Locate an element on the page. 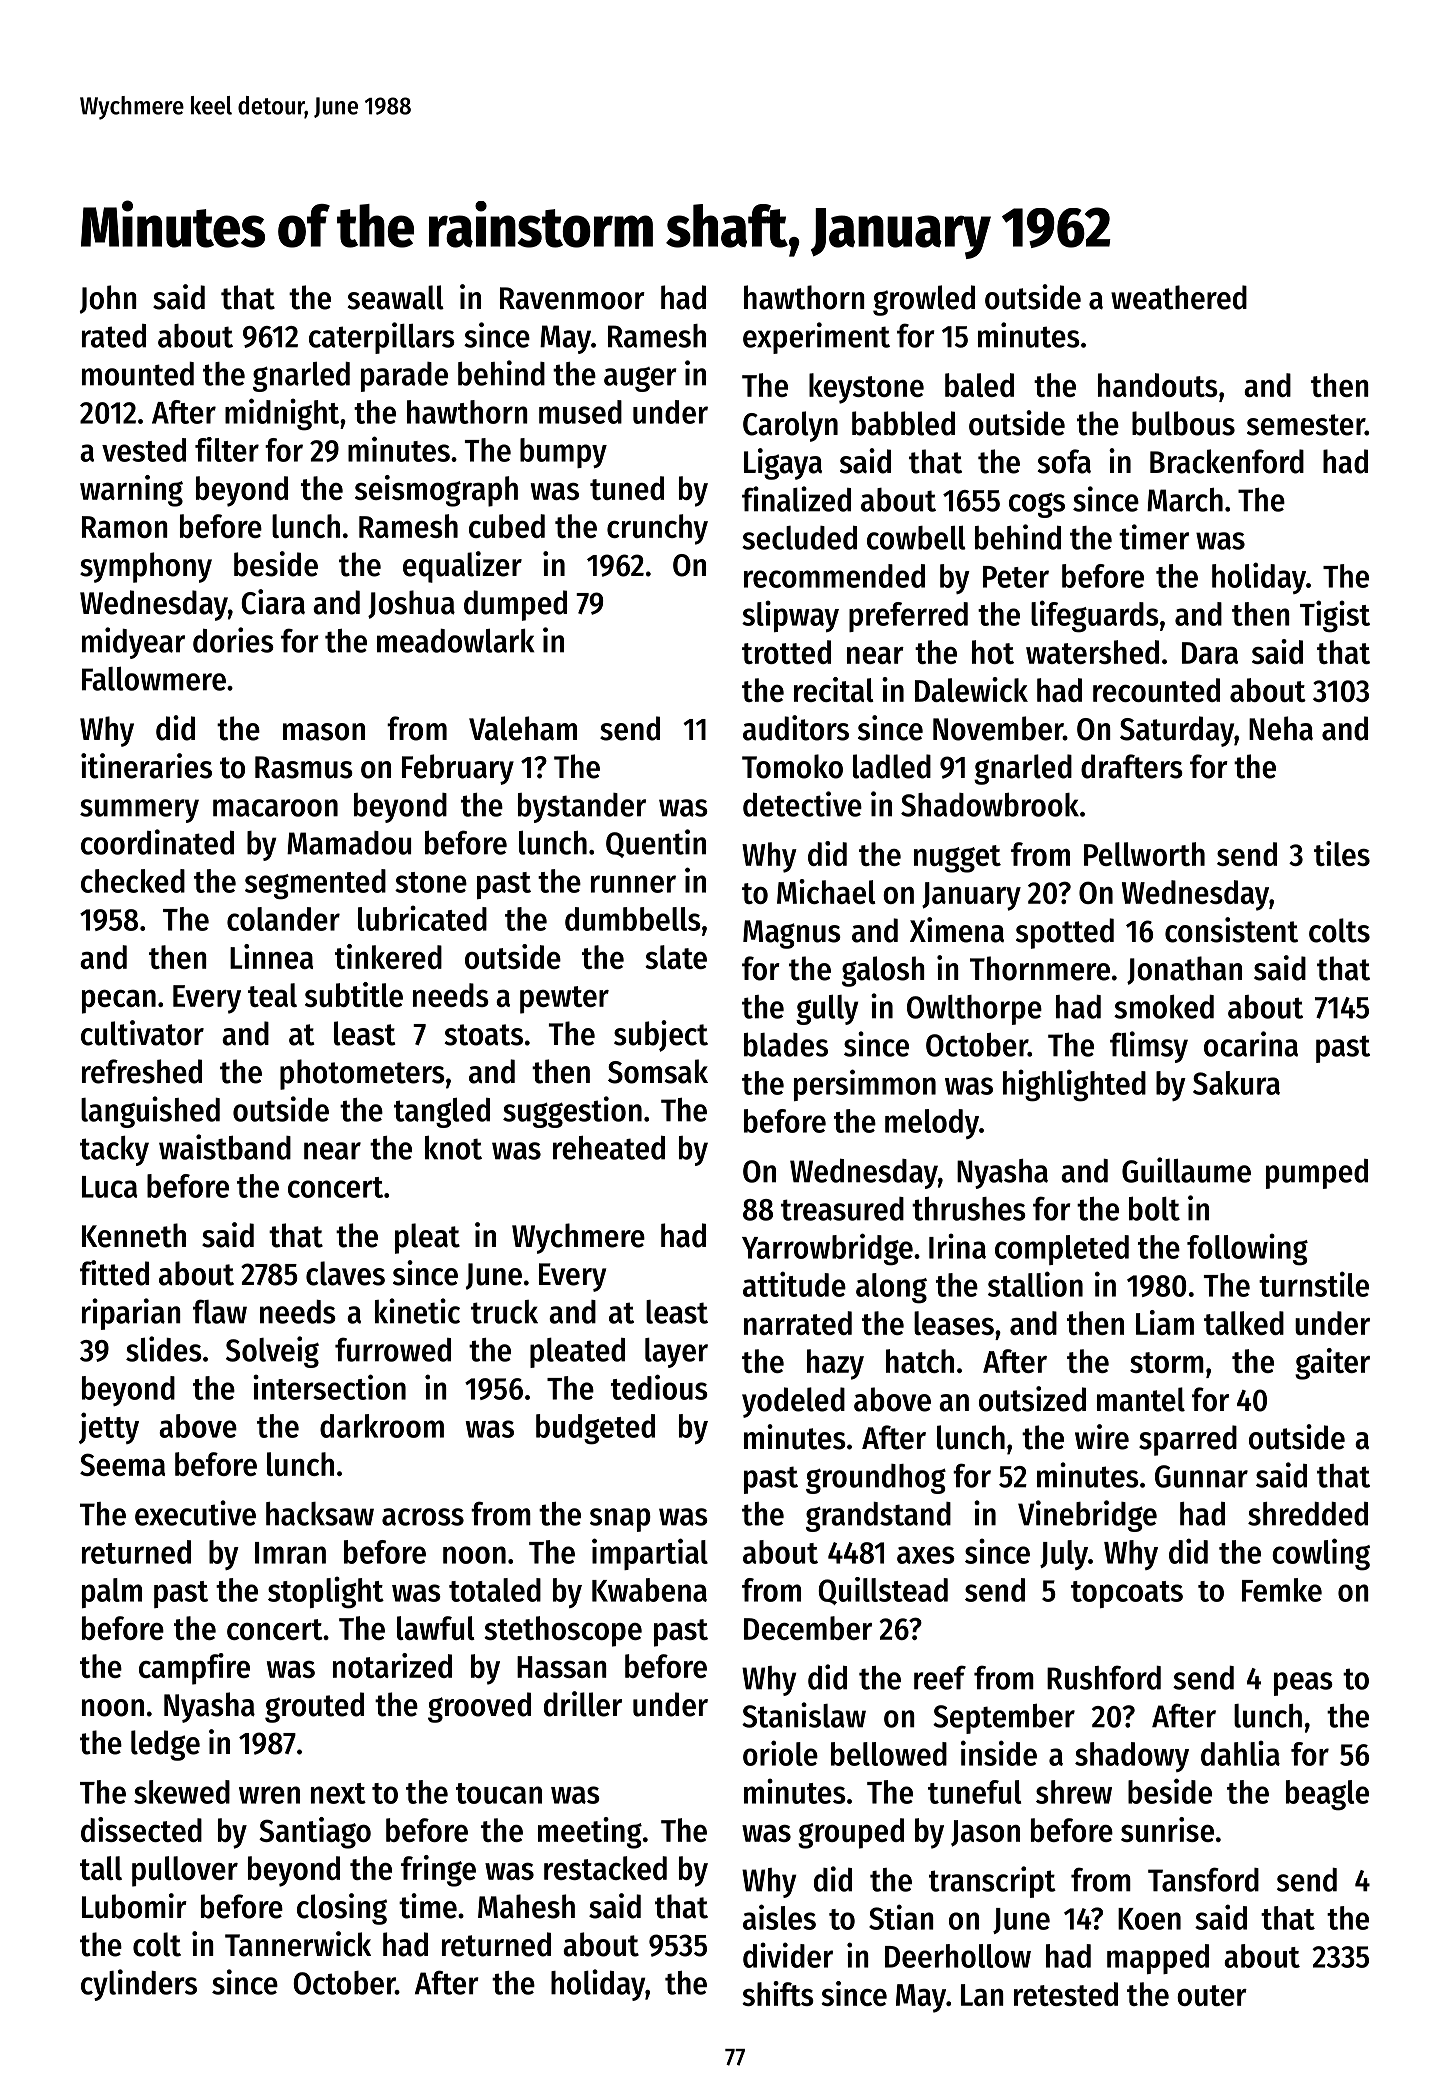 Image resolution: width=1450 pixels, height=2100 pixels. Imran is located at coordinates (290, 1553).
